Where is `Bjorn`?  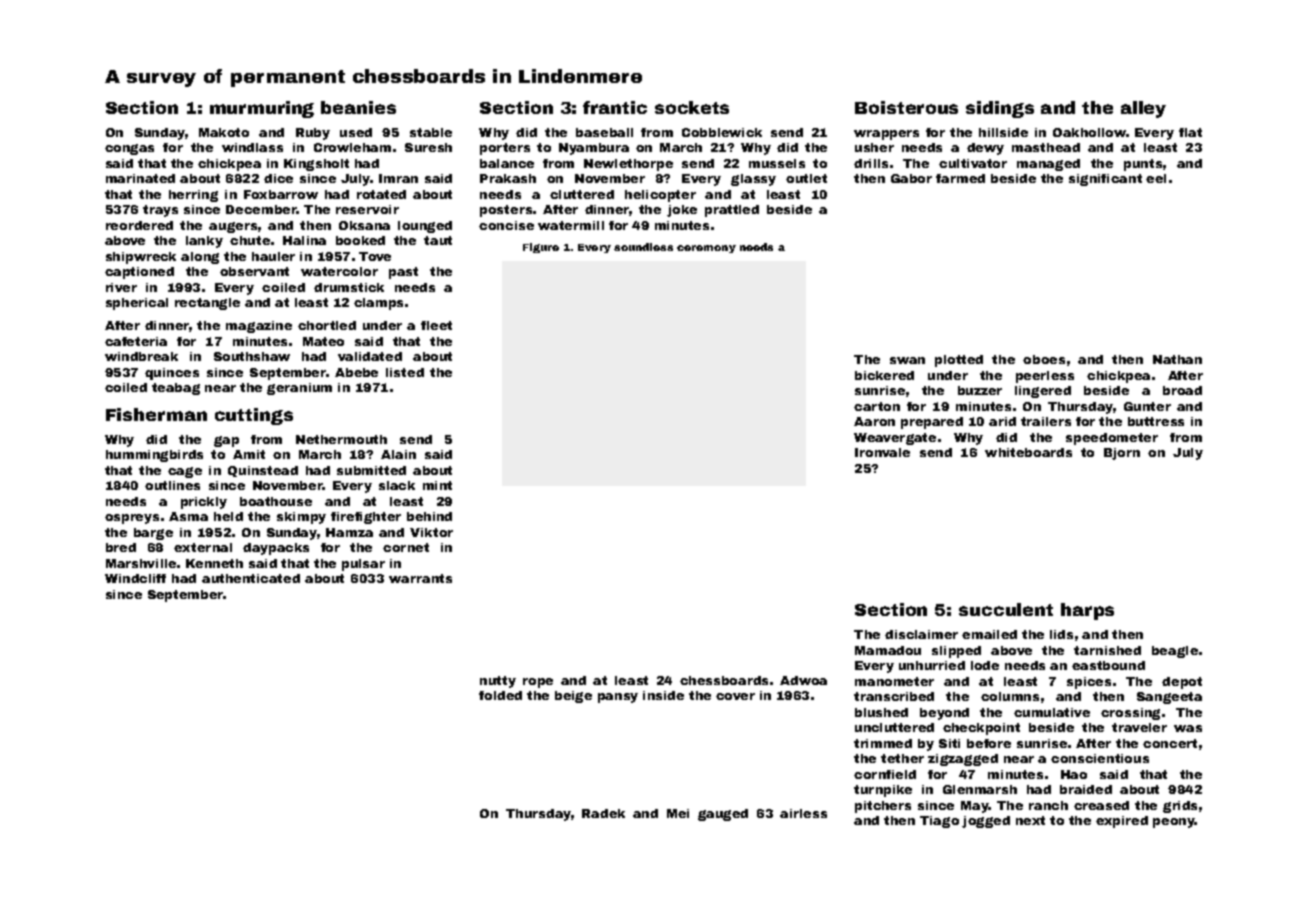
Bjorn is located at coordinates (1122, 454).
